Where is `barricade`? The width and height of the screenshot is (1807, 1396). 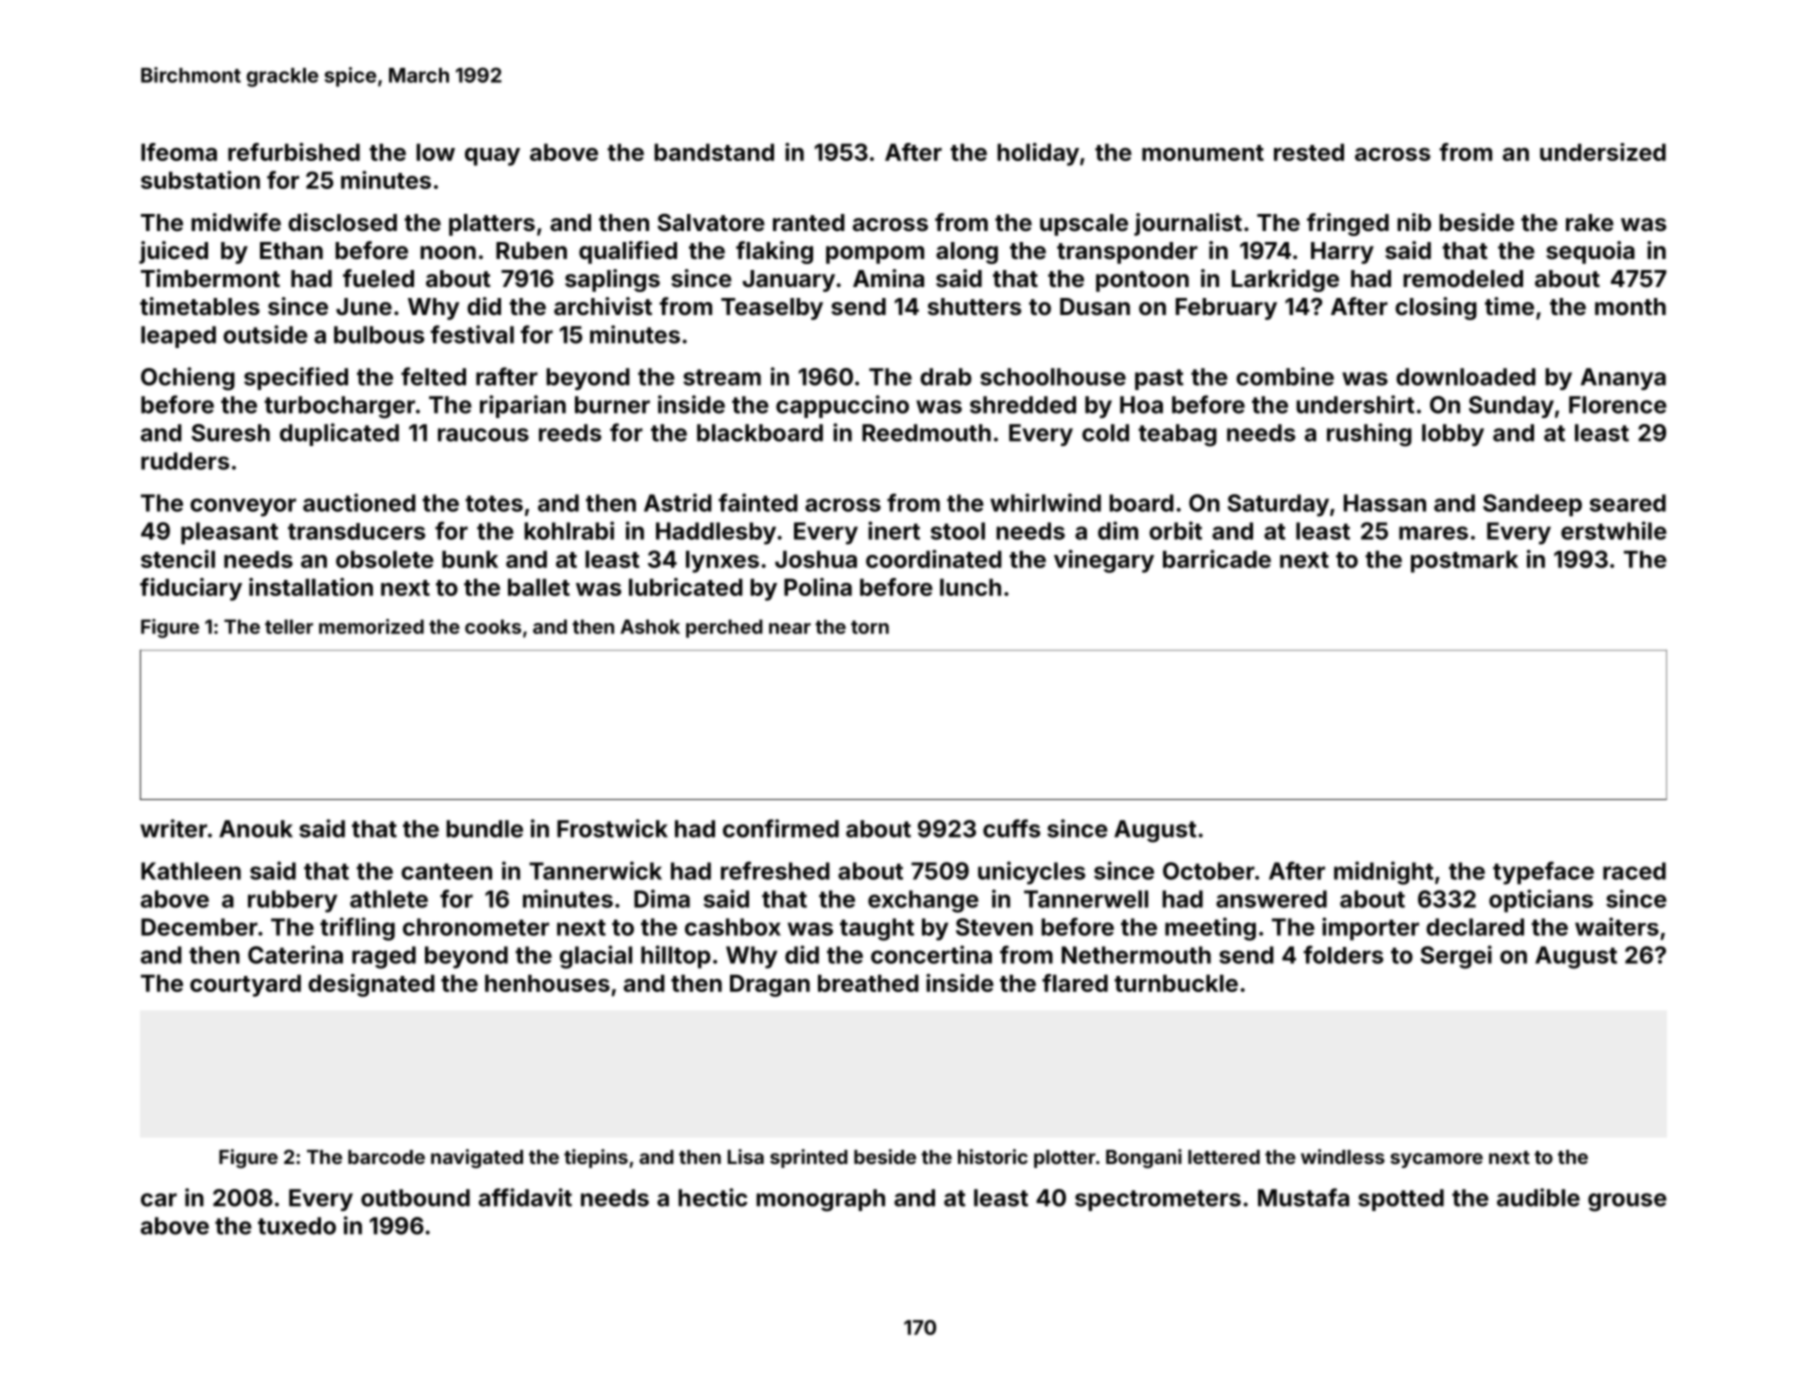
barricade is located at coordinates (1217, 559).
